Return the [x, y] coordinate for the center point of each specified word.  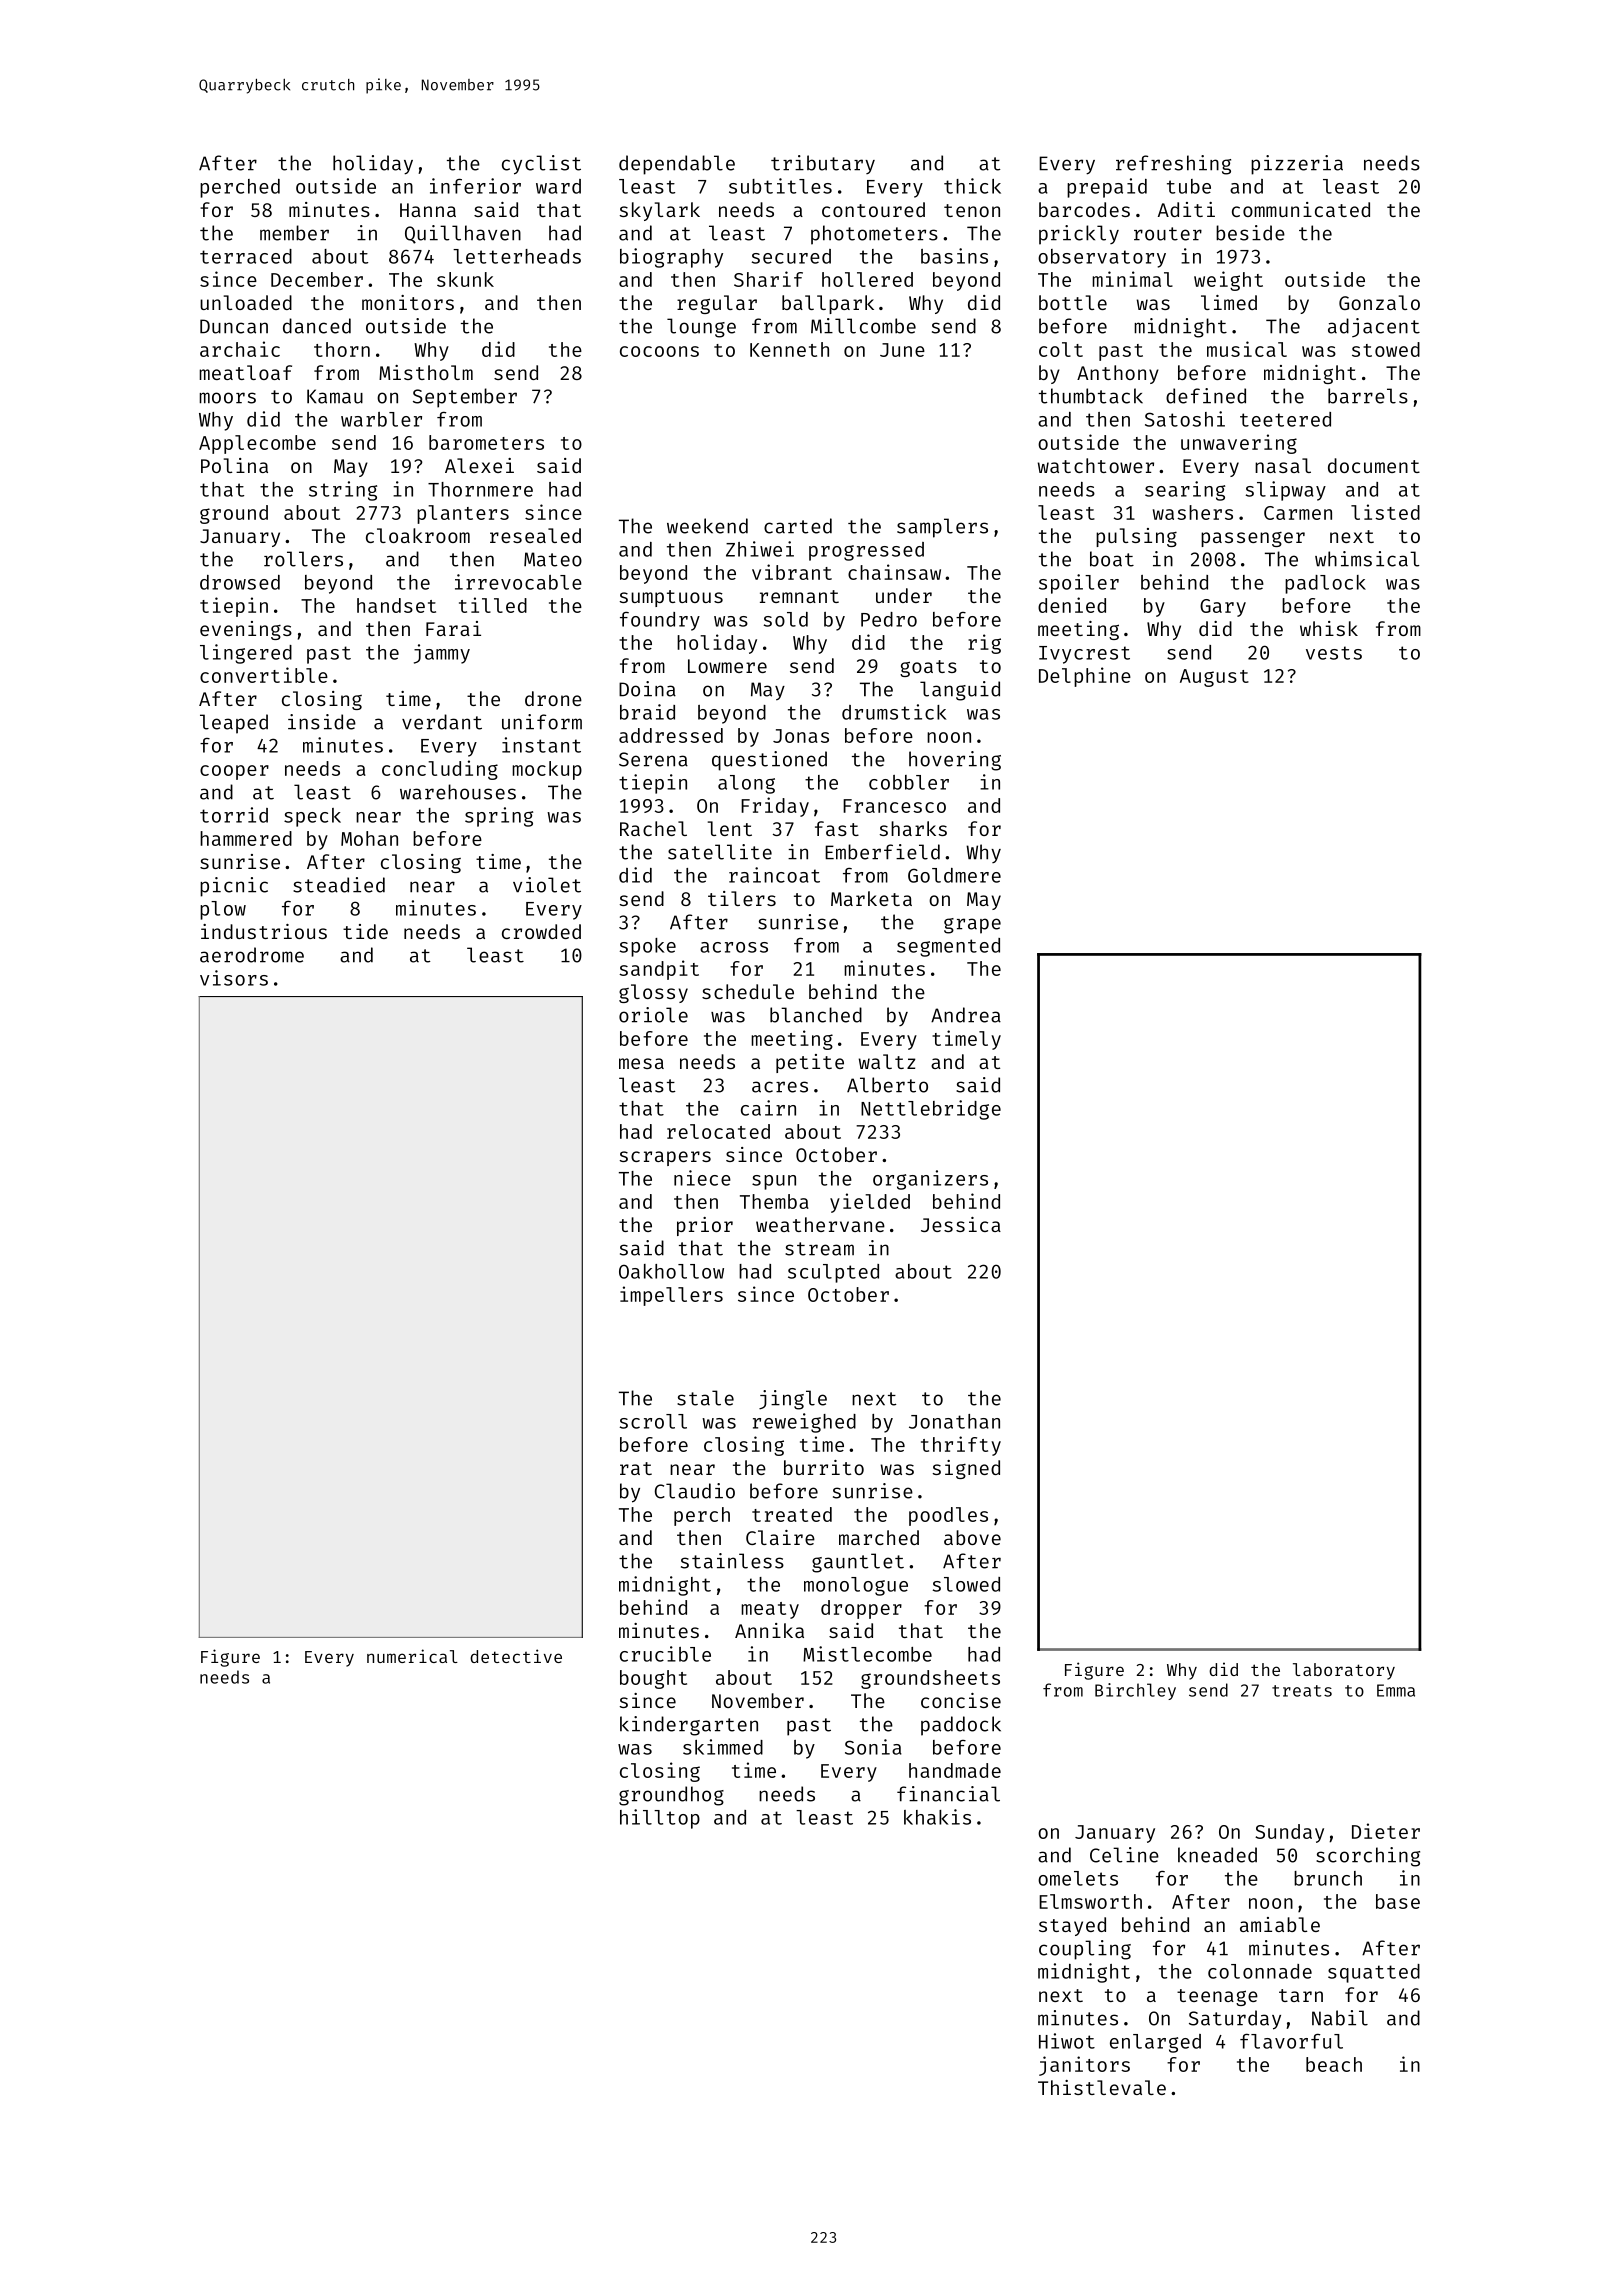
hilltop [660, 1819]
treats [1302, 1691]
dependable [677, 165]
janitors [1084, 2066]
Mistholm [426, 372]
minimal [1132, 279]
